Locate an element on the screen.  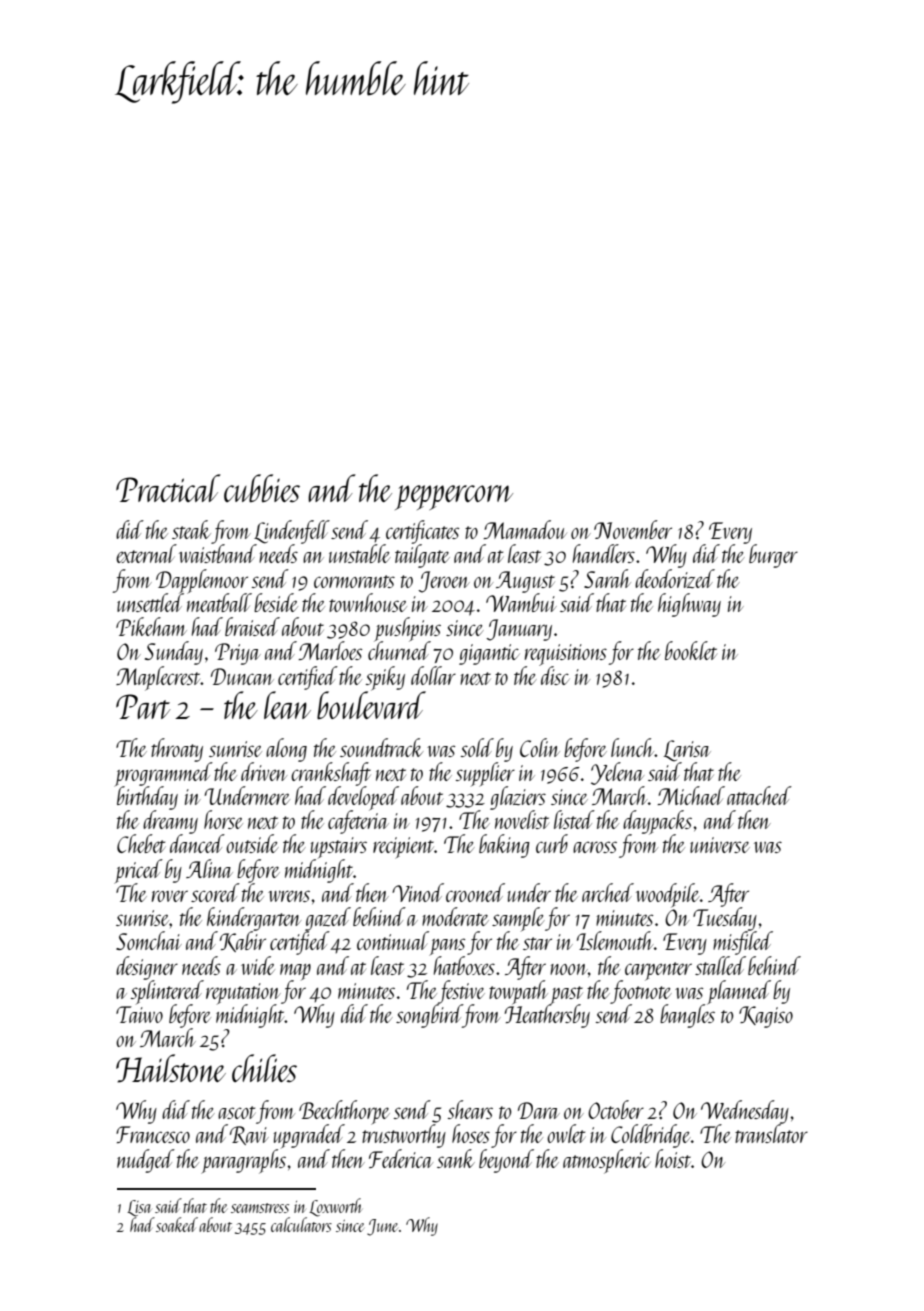
towpath is located at coordinates (518, 992).
